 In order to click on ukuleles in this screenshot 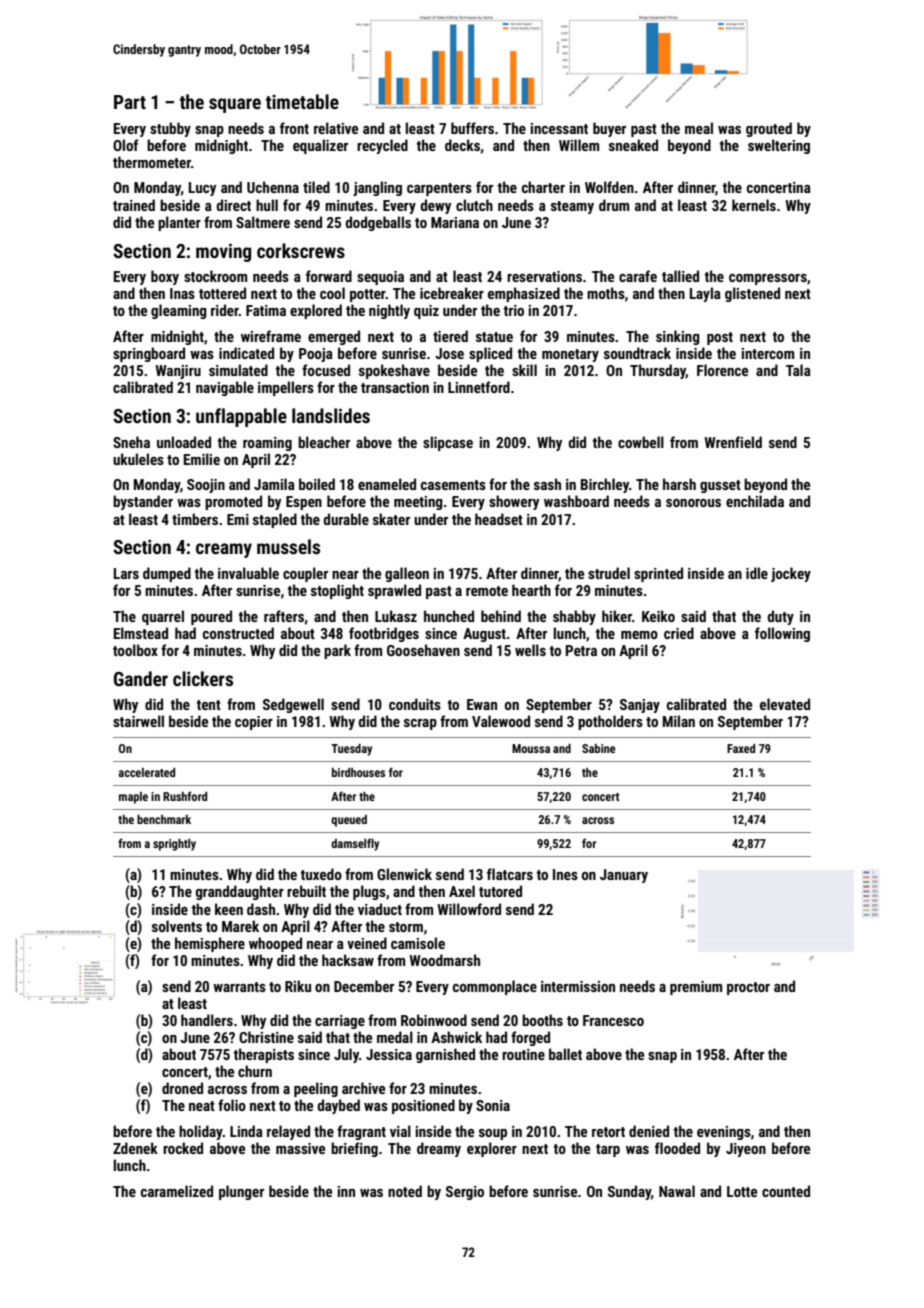, I will do `click(138, 459)`.
